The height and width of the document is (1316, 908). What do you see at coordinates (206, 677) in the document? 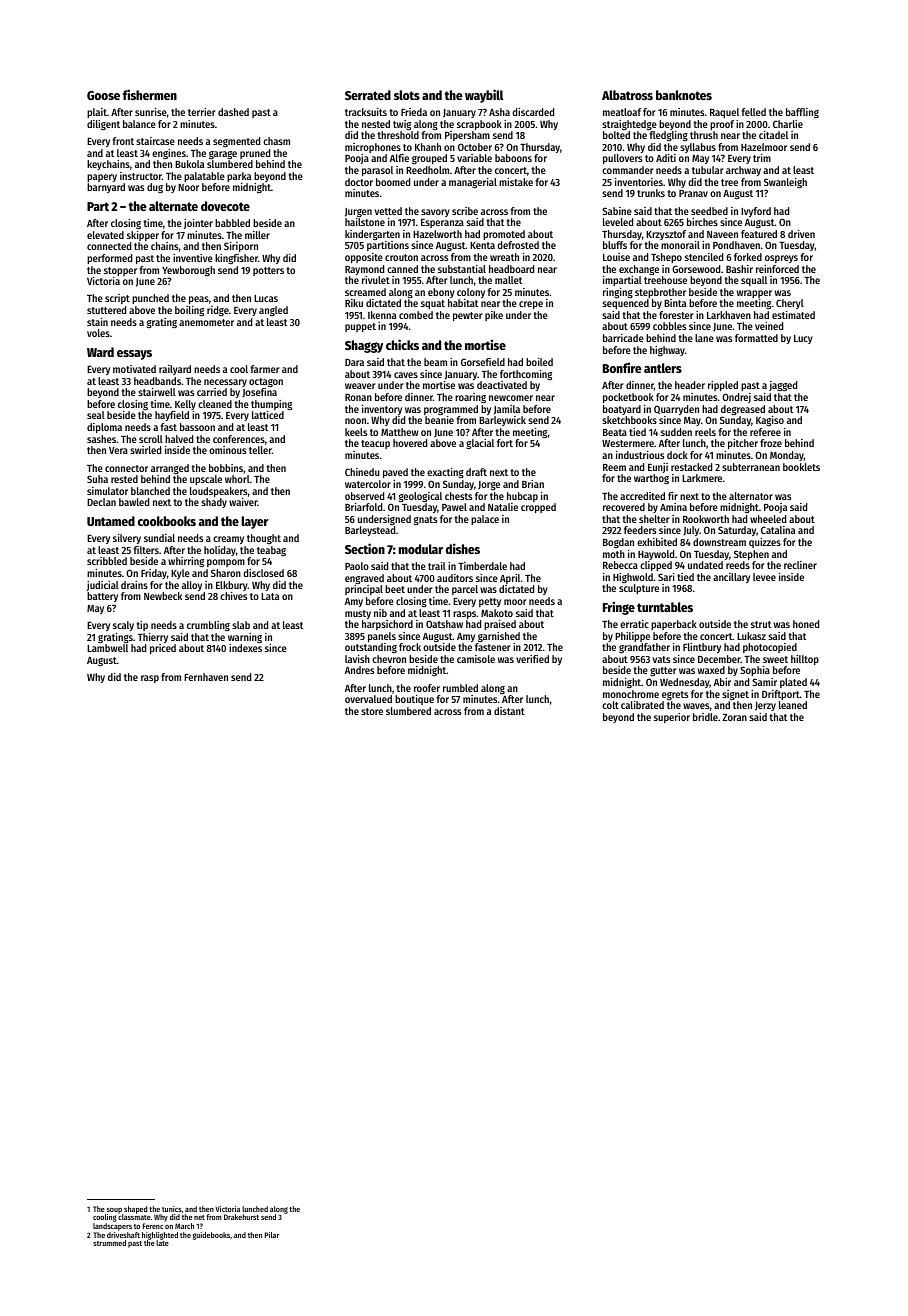
I see `Fernhaven` at bounding box center [206, 677].
